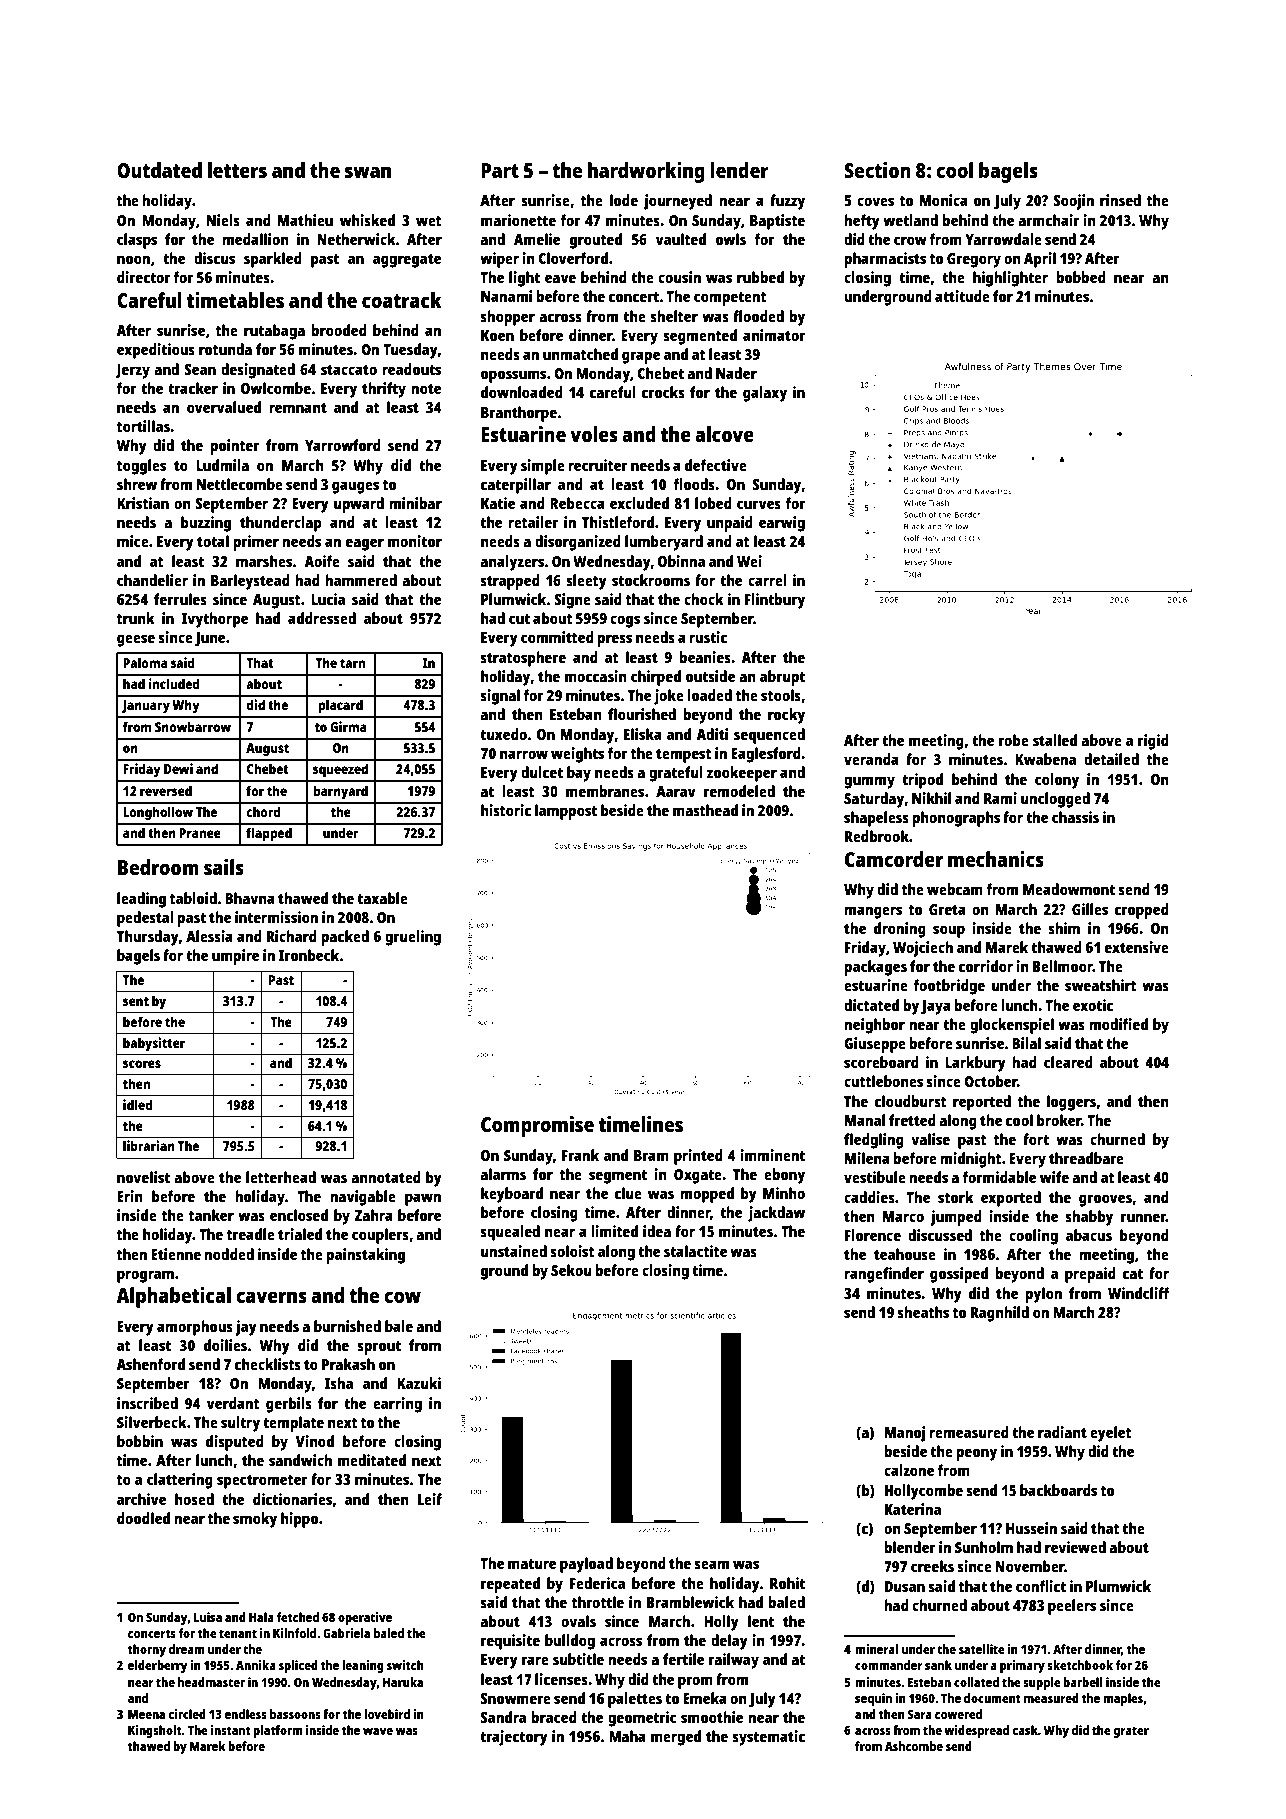 The height and width of the document is (1819, 1286). I want to click on attitude, so click(962, 296).
